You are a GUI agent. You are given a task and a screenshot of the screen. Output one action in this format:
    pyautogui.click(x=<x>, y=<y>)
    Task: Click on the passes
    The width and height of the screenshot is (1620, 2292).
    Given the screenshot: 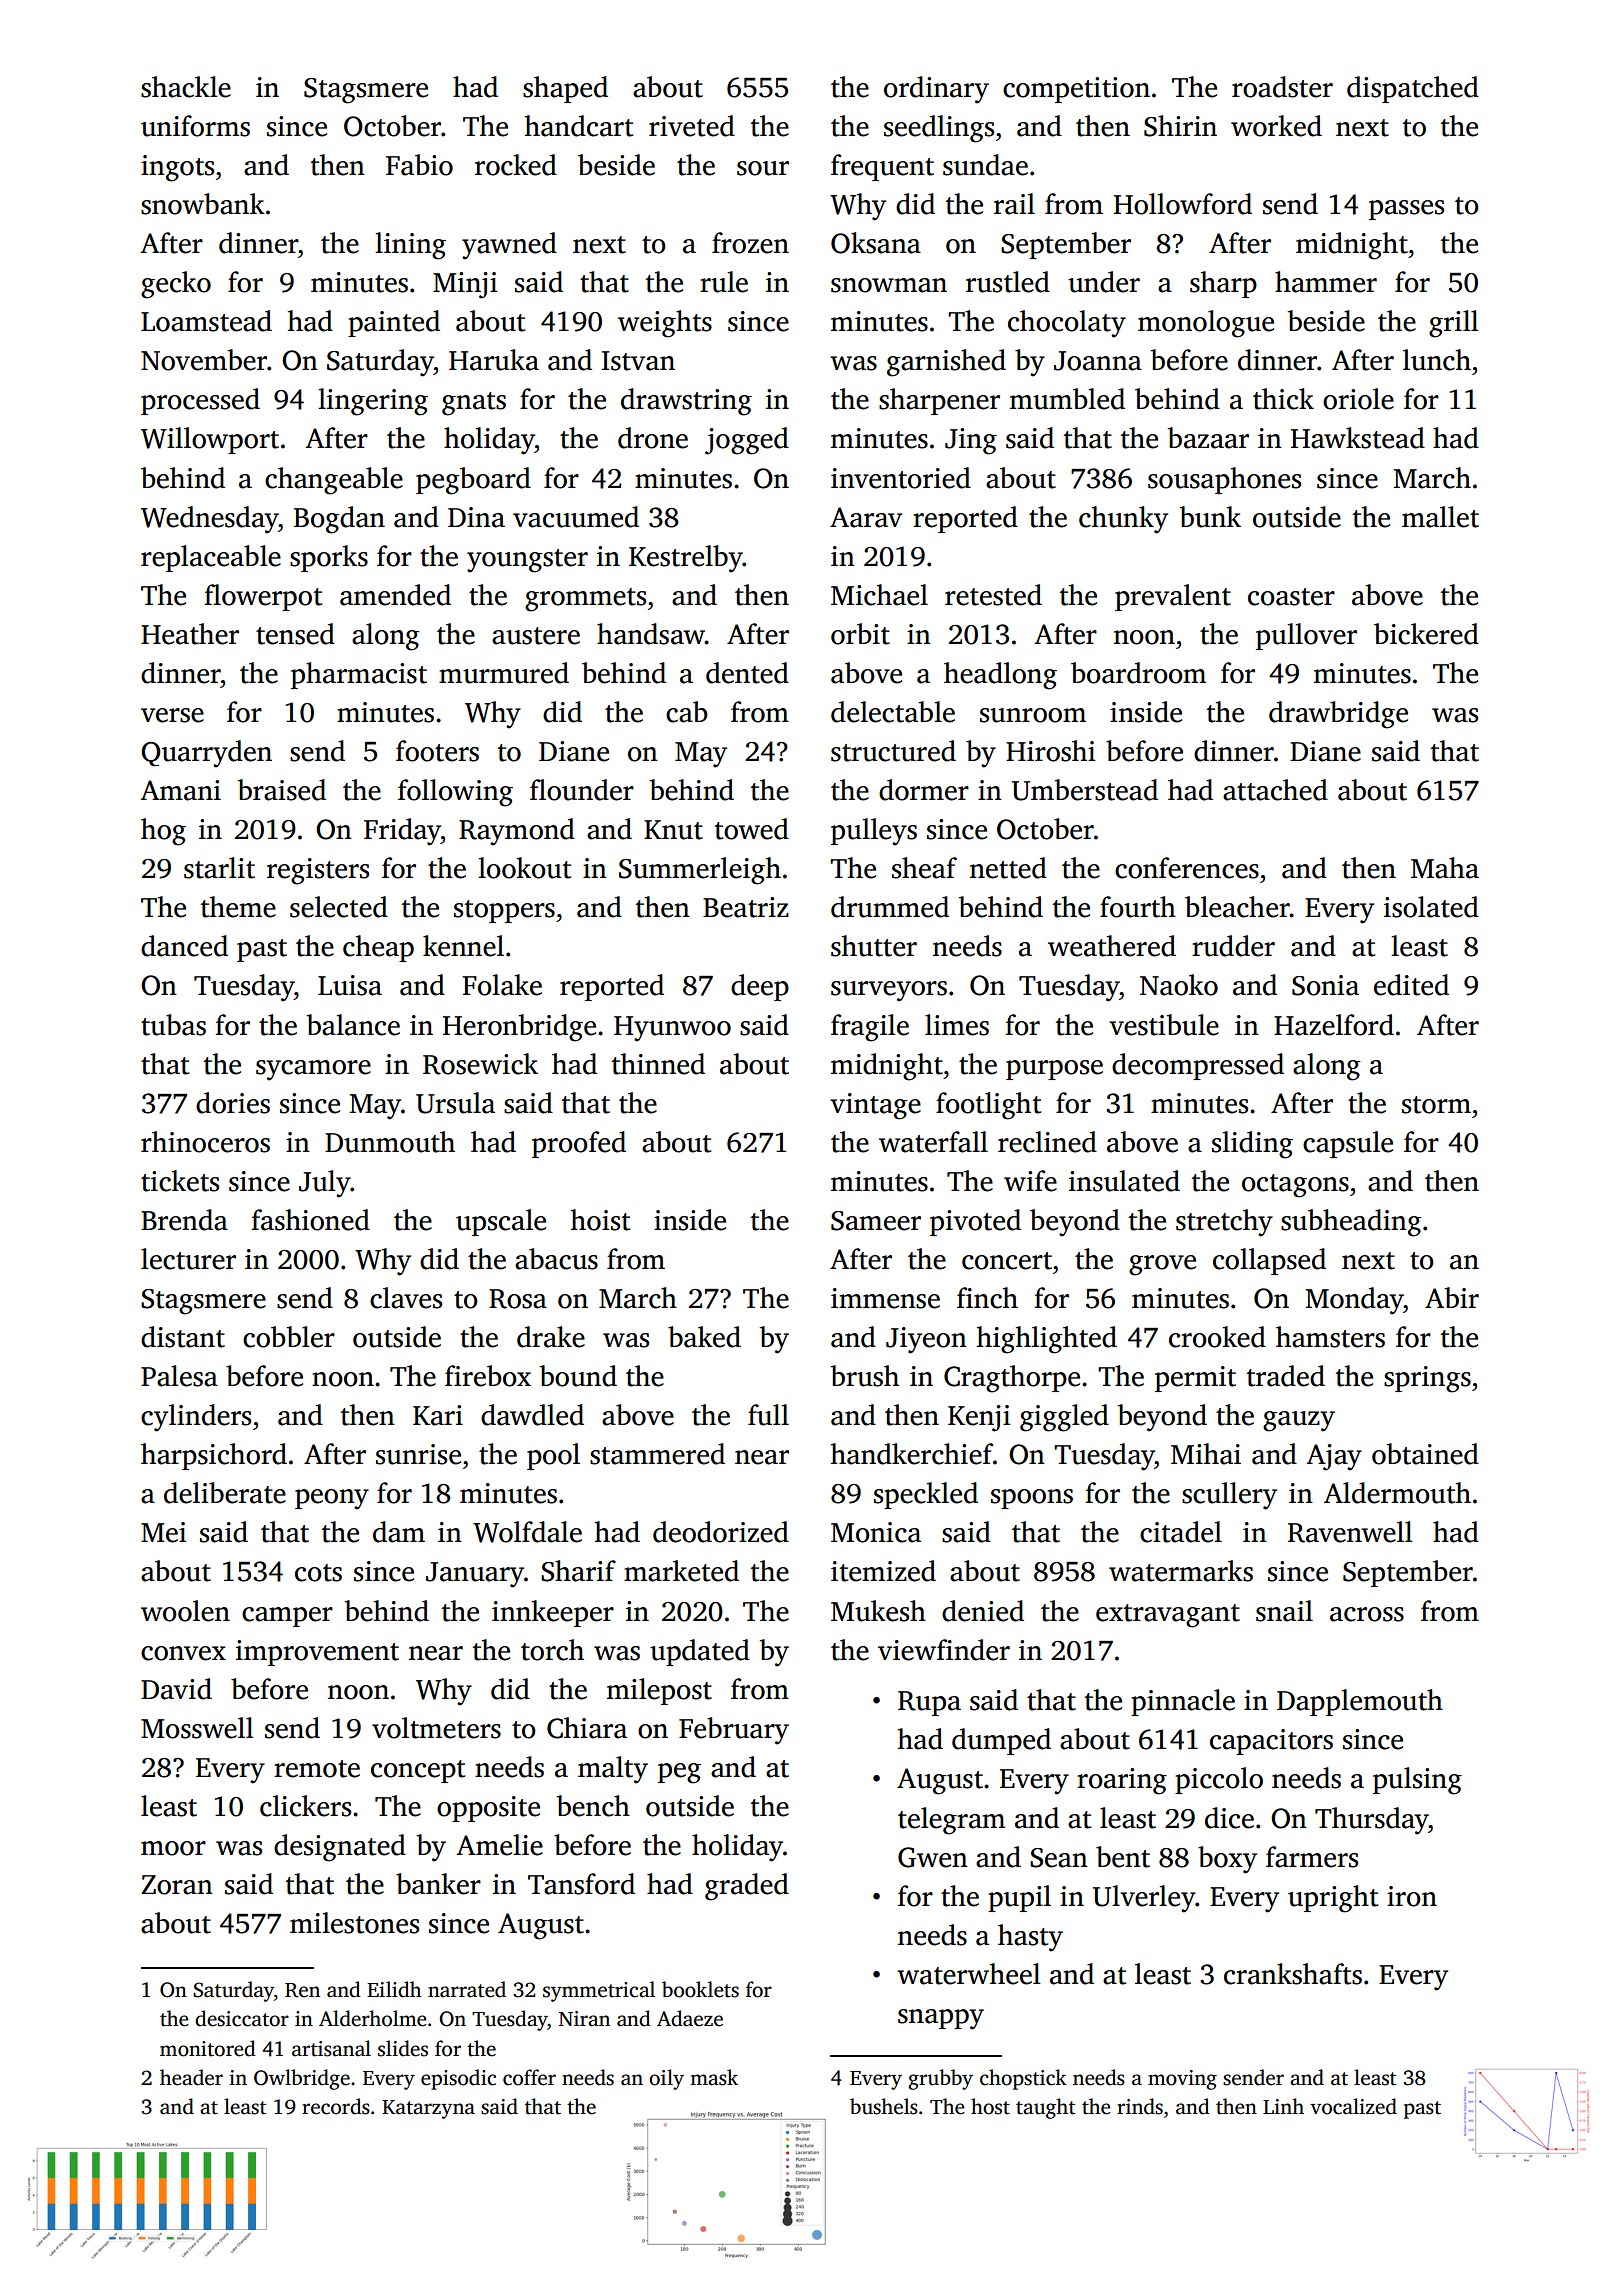 What is the action you would take?
    pyautogui.click(x=1406, y=210)
